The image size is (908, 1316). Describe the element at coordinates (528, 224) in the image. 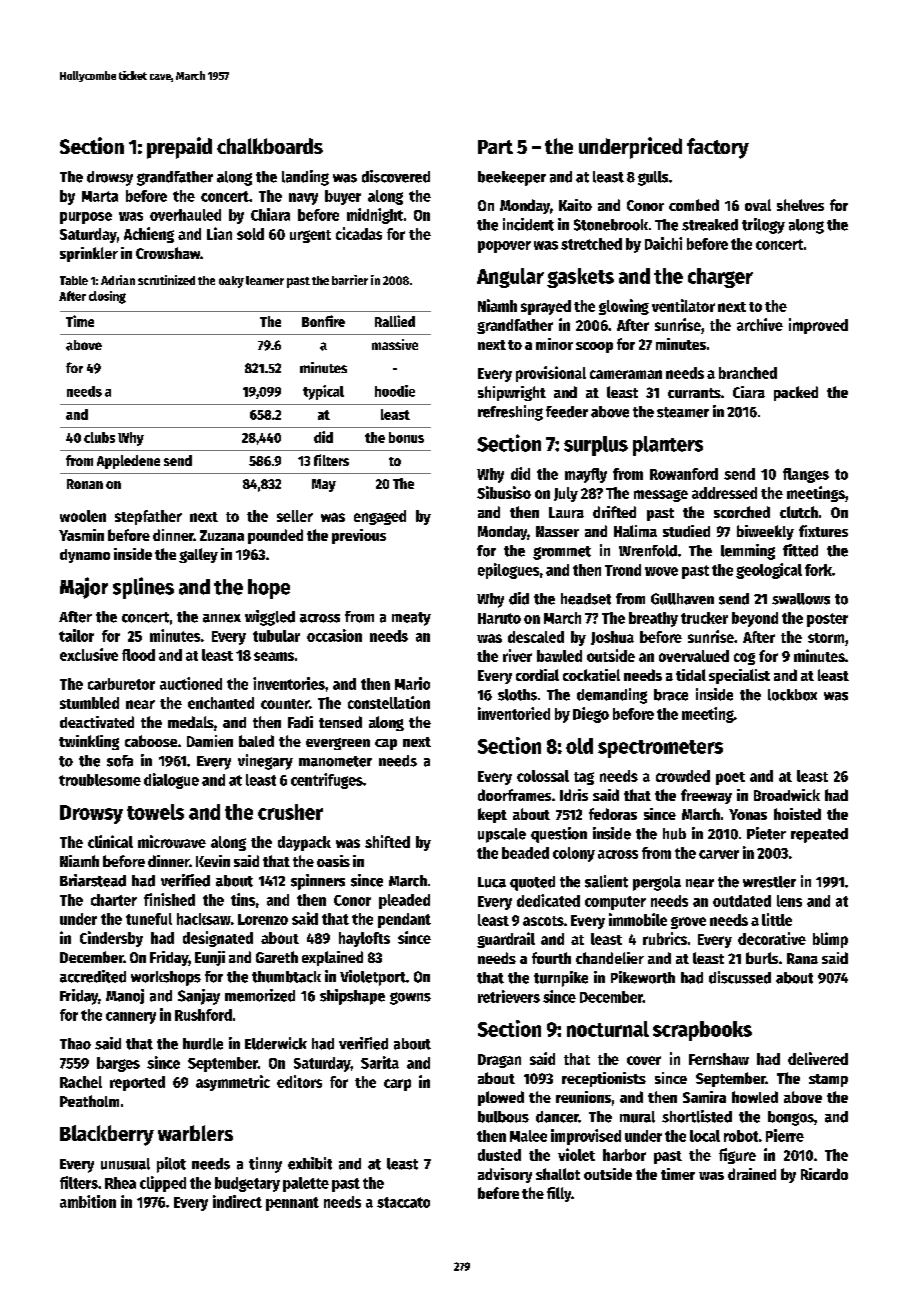

I see `incident` at that location.
